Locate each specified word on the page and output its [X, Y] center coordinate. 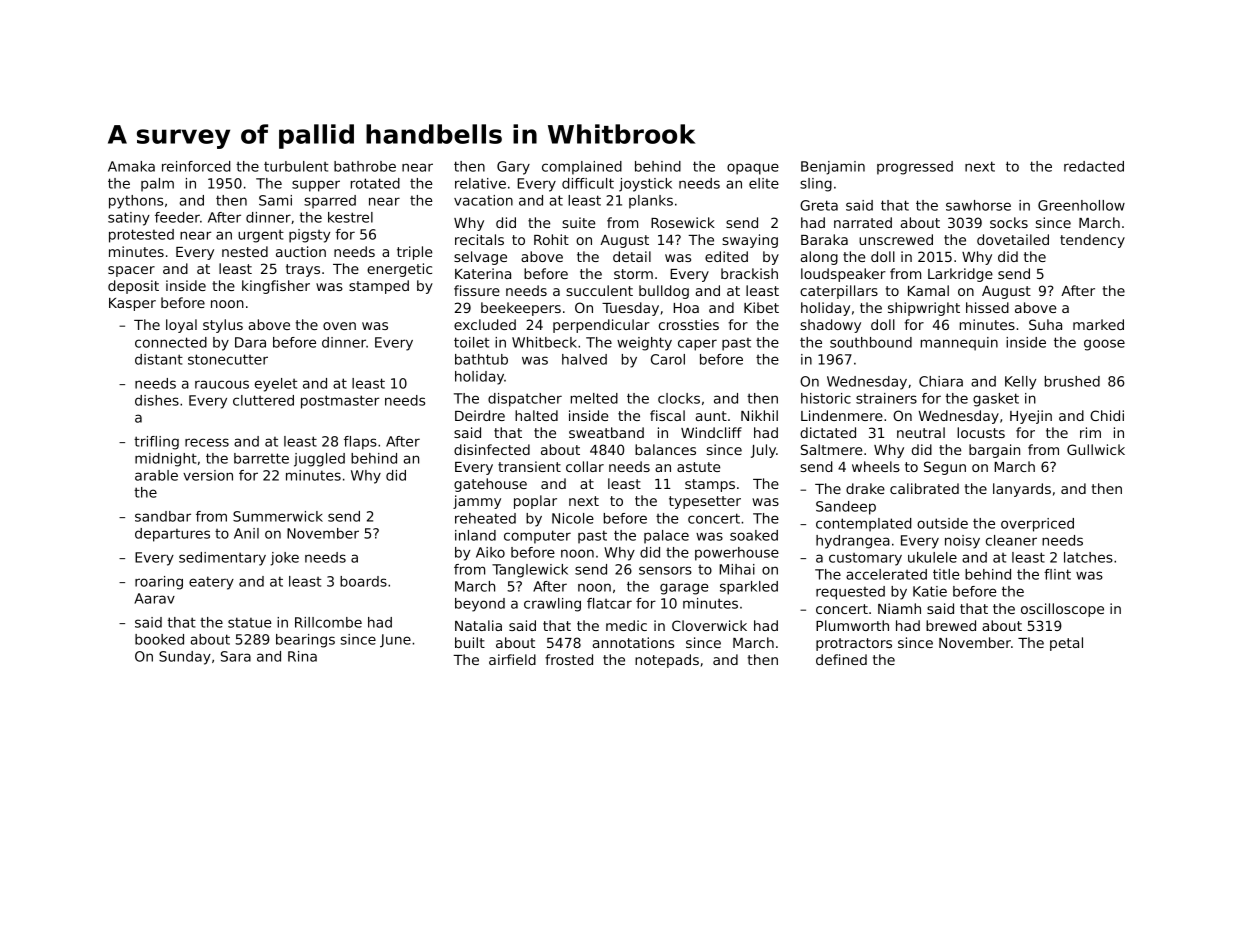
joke [285, 559]
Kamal [928, 290]
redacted [1094, 166]
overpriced [1037, 525]
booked [159, 639]
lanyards [1022, 490]
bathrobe [365, 166]
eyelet [276, 385]
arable [156, 475]
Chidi [1107, 415]
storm [633, 274]
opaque [753, 169]
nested [245, 251]
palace [666, 537]
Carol [668, 359]
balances [665, 449]
